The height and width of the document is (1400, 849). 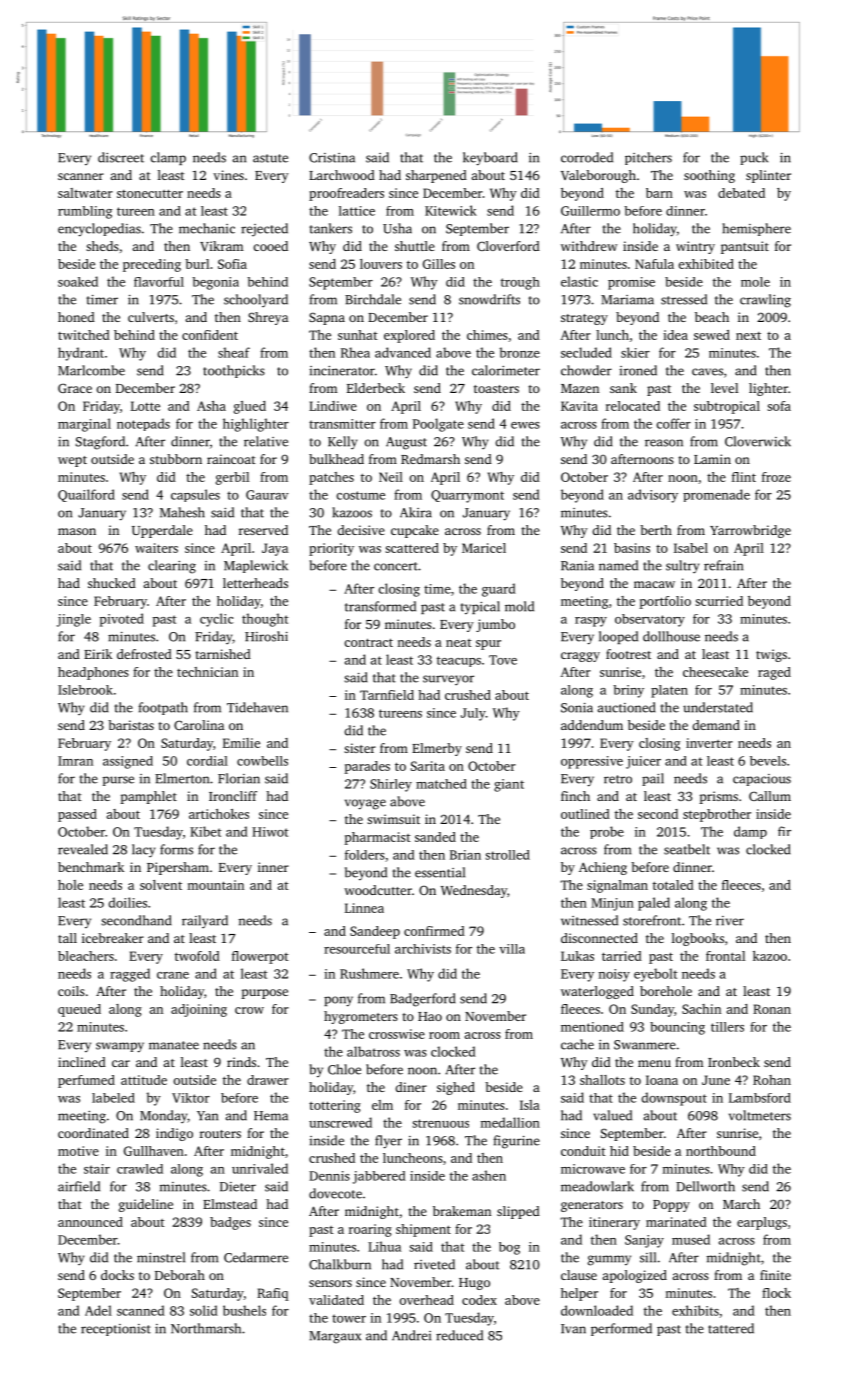 What do you see at coordinates (741, 193) in the document?
I see `debated` at bounding box center [741, 193].
